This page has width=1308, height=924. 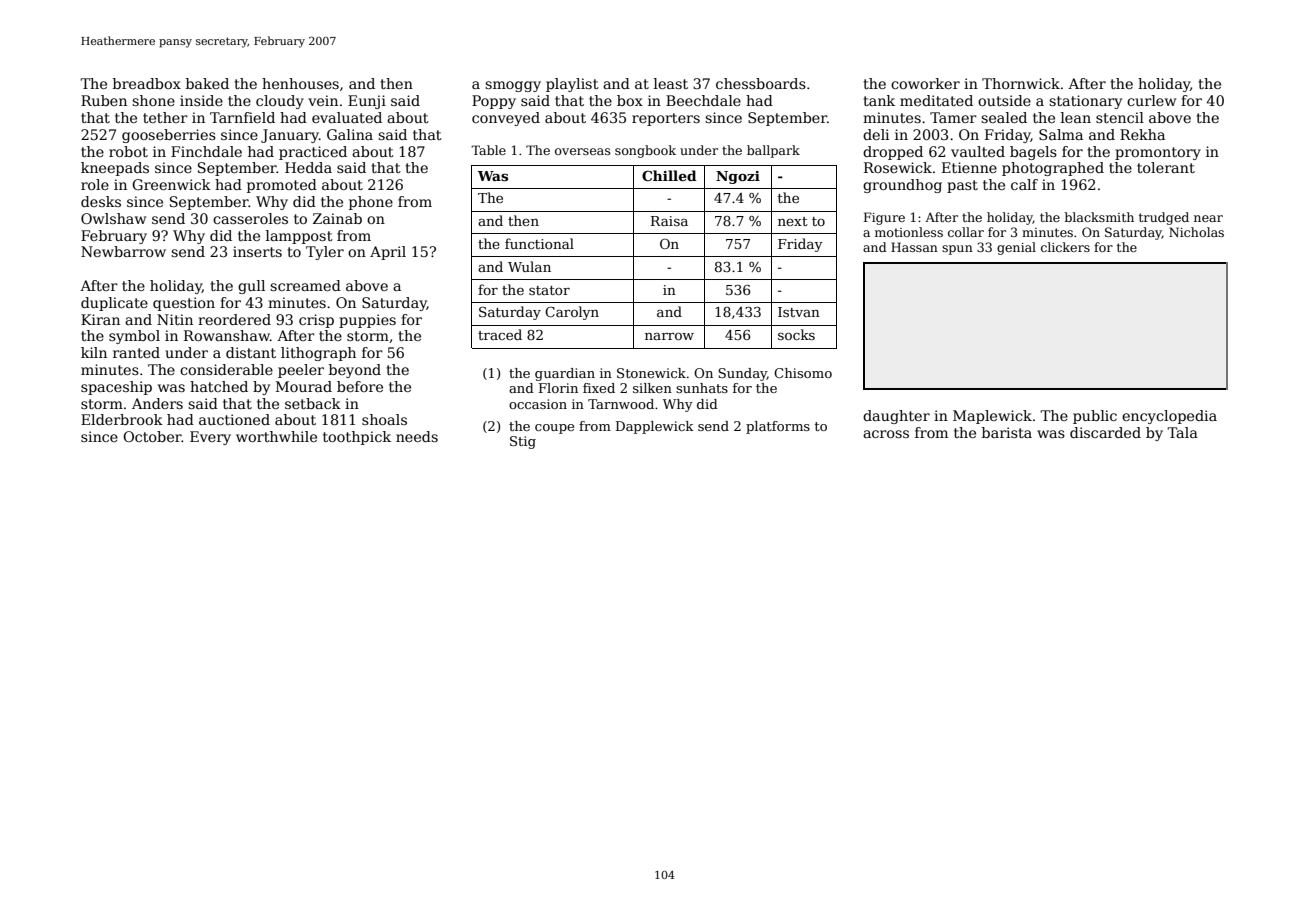 I want to click on Anders, so click(x=157, y=403).
